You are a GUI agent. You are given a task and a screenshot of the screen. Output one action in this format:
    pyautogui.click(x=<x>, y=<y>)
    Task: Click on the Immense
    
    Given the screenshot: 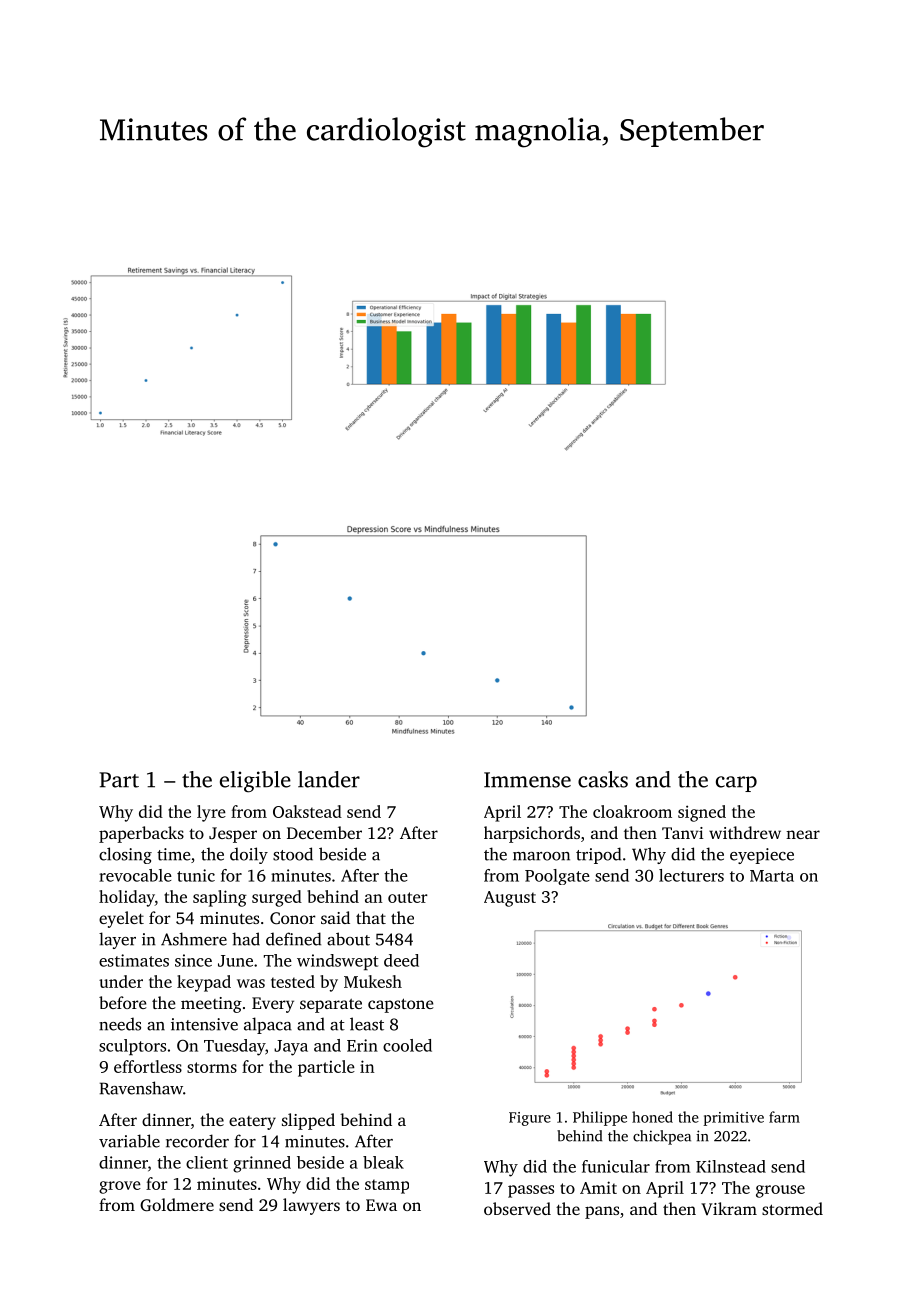 What is the action you would take?
    pyautogui.click(x=527, y=780)
